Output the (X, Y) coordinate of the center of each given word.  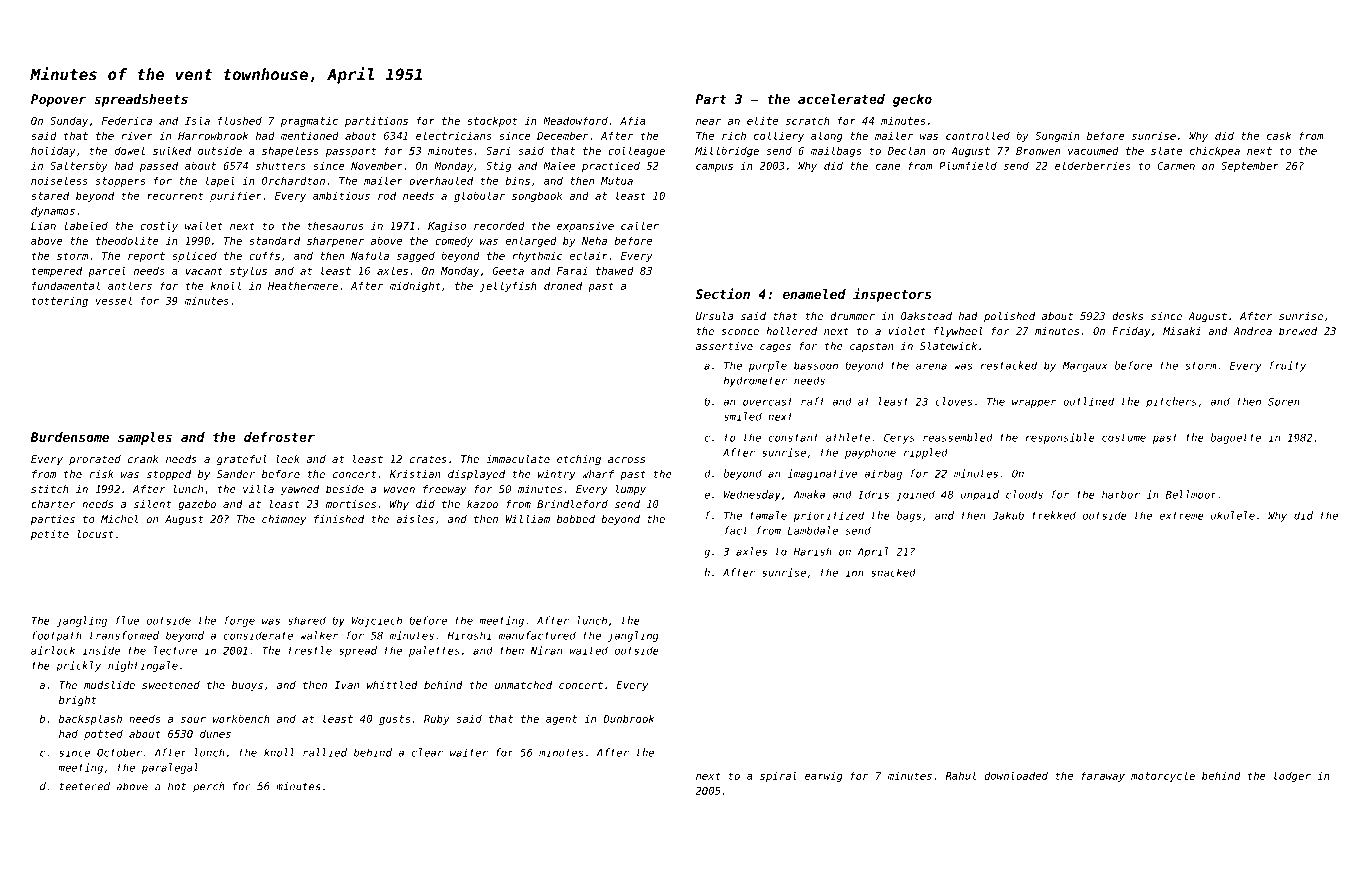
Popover (58, 100)
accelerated (841, 99)
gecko (912, 100)
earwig (824, 777)
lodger (1292, 776)
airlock (53, 650)
